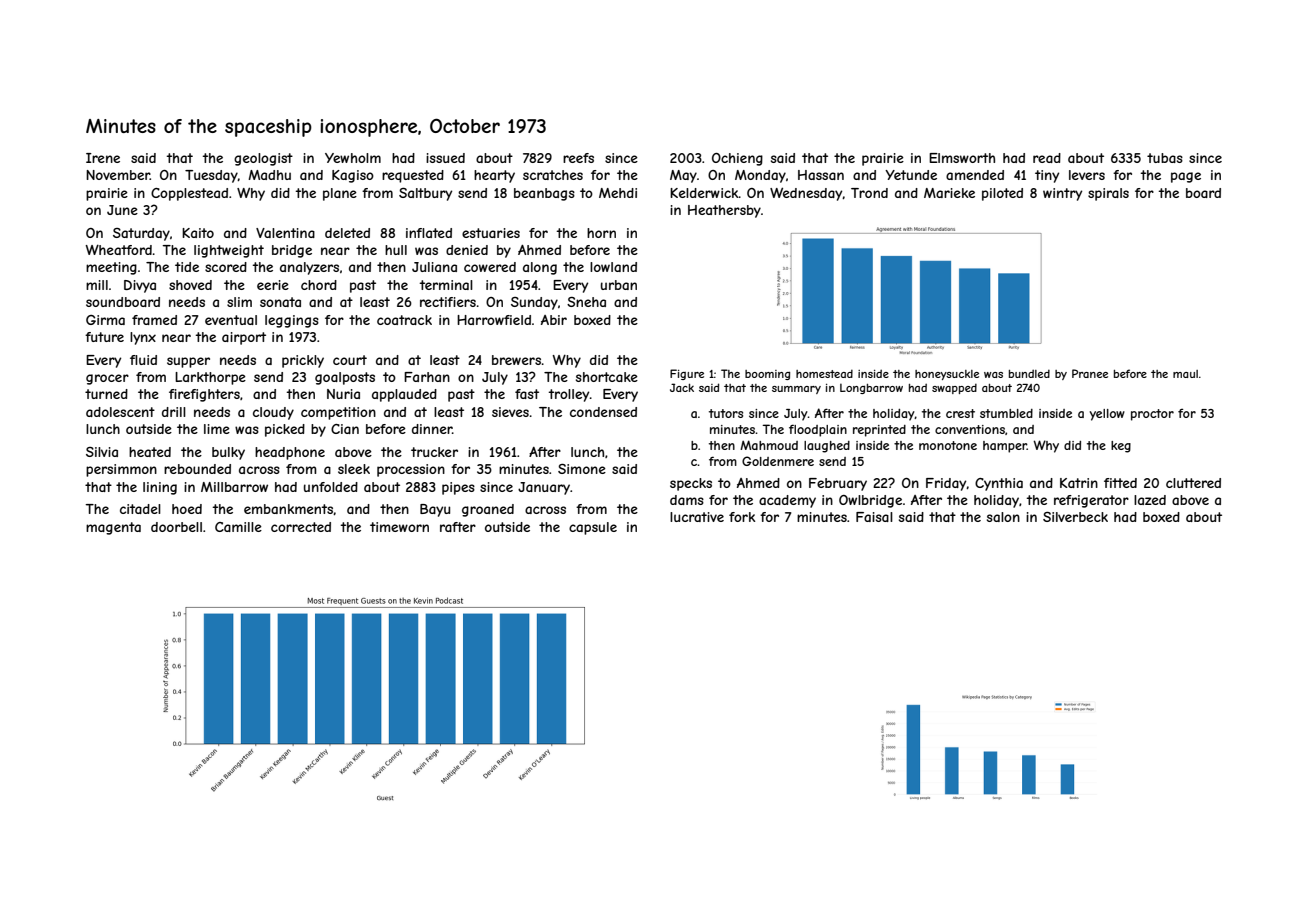 This image has height=924, width=1308. Describe the element at coordinates (445, 158) in the image. I see `issued` at that location.
